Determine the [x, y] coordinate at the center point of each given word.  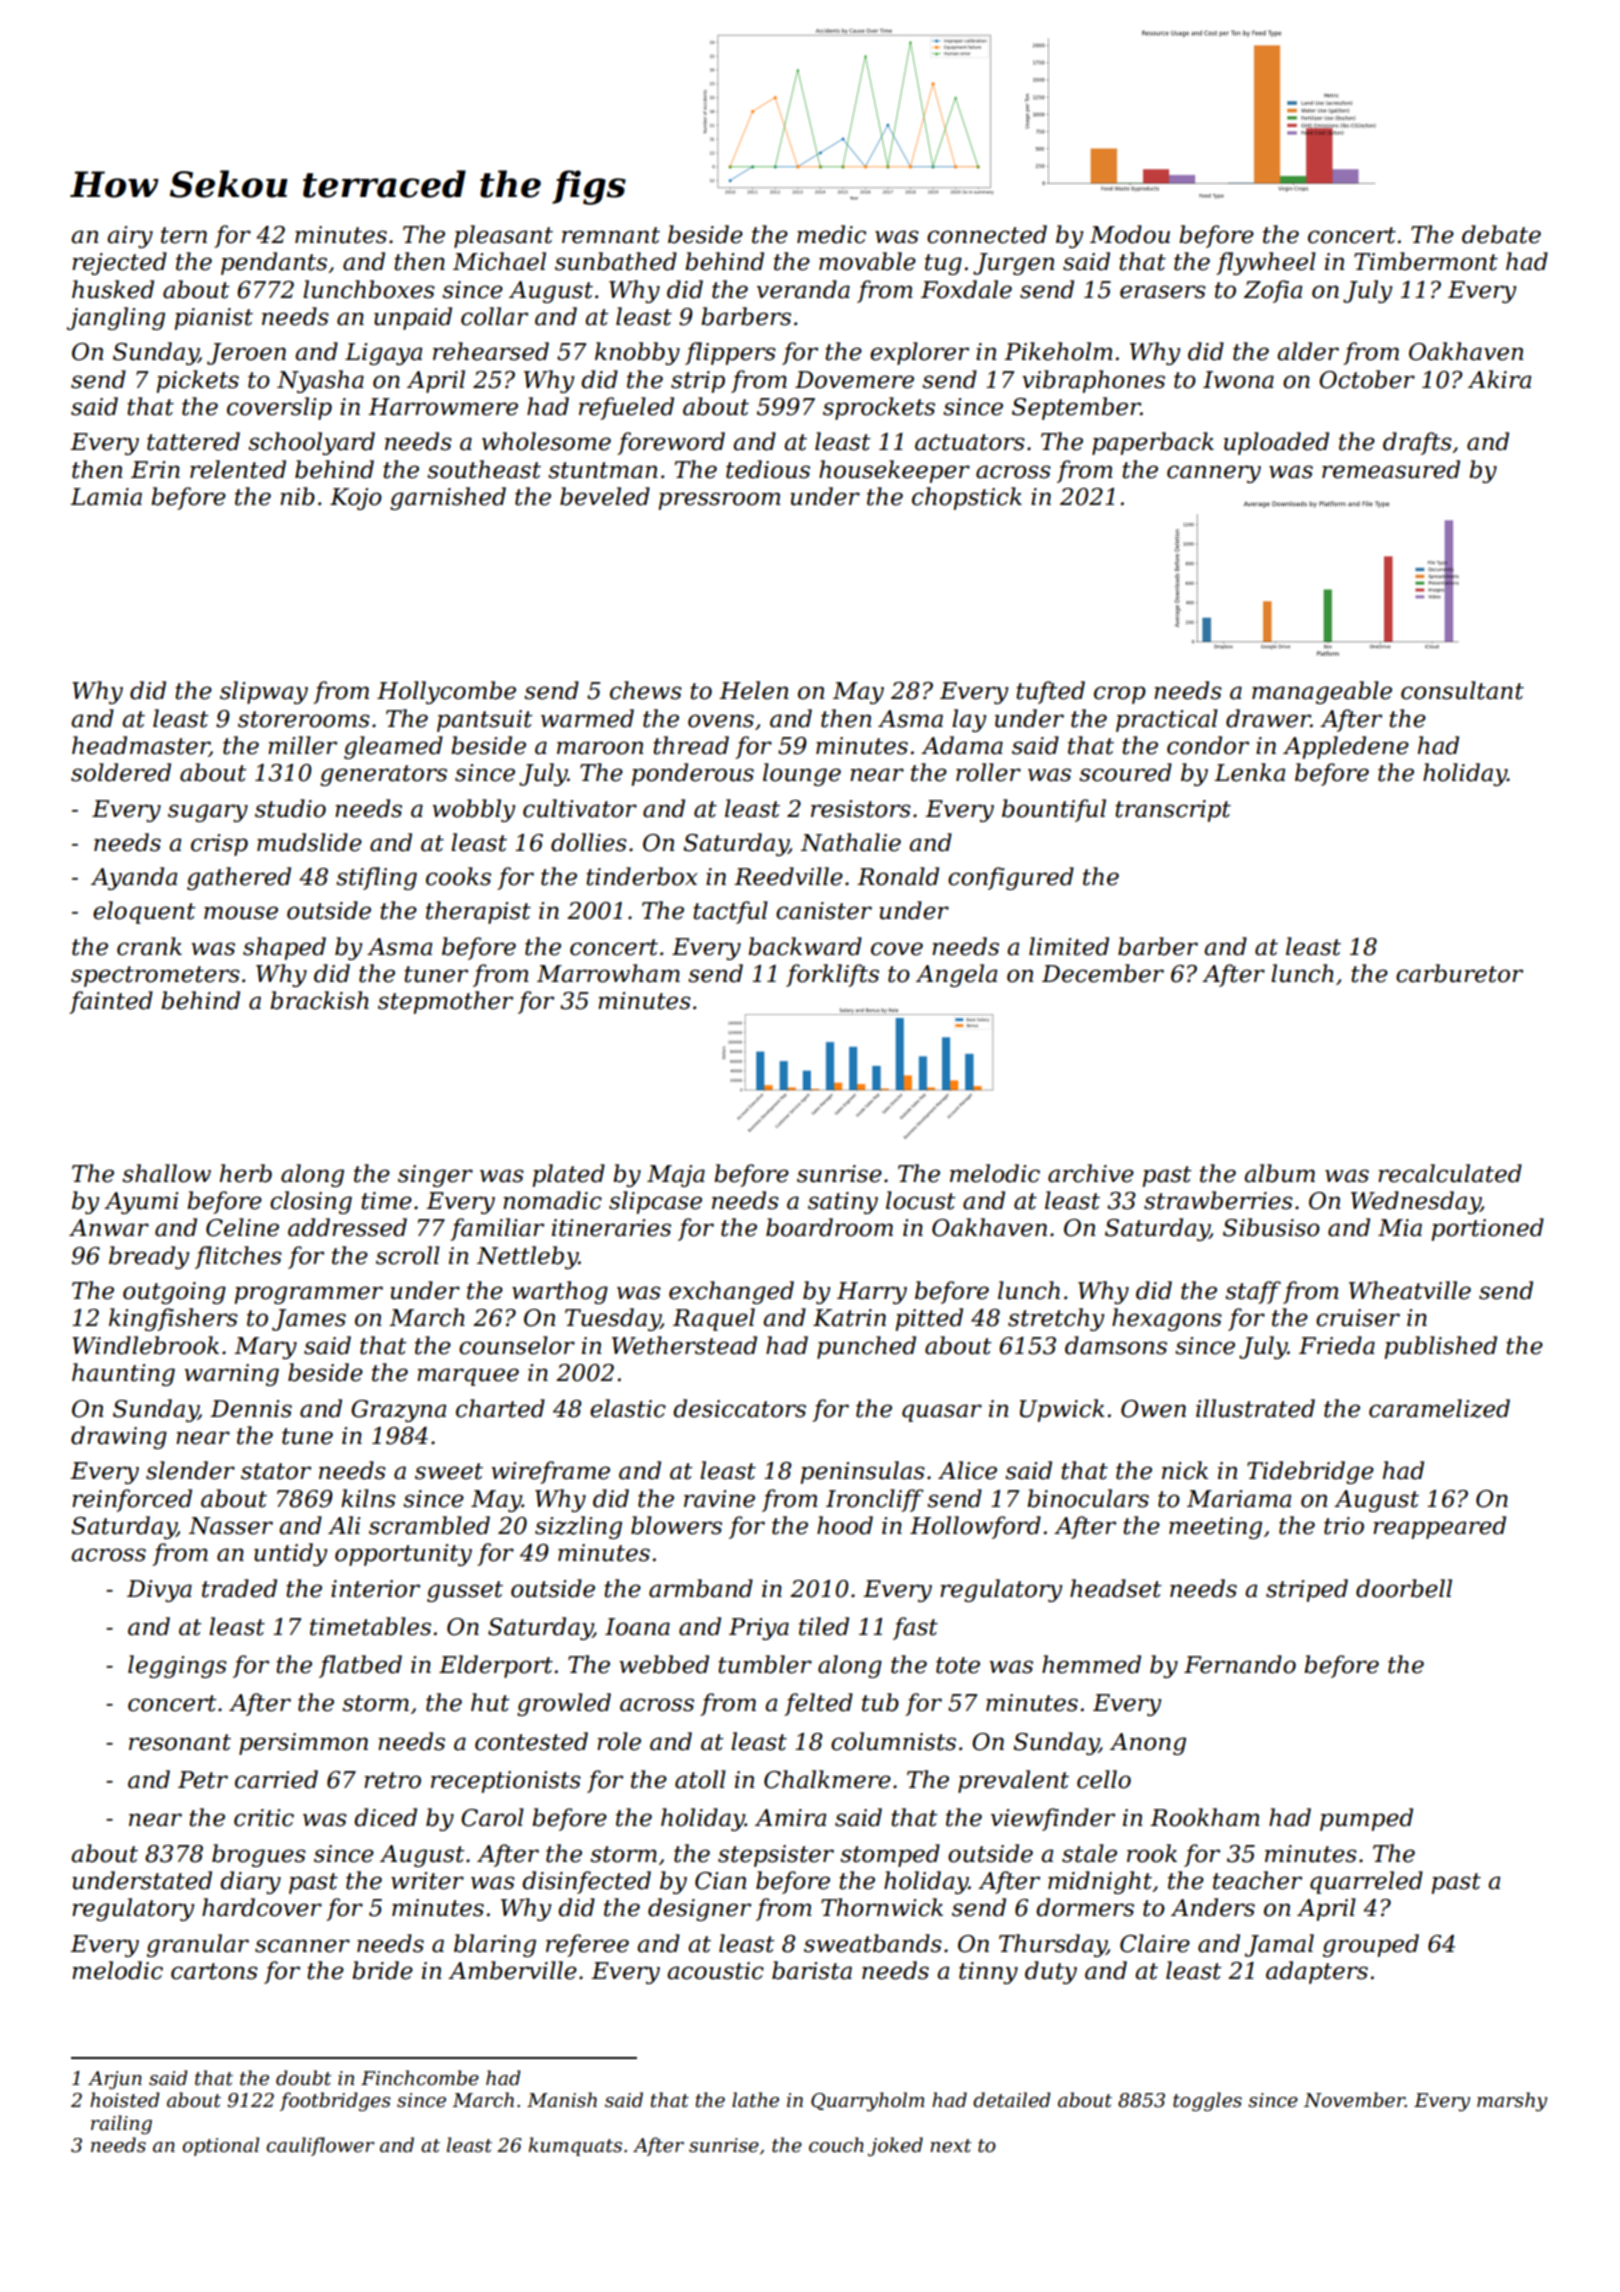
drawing [119, 1437]
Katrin [849, 1318]
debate [1501, 234]
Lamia [106, 497]
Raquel [714, 1319]
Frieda [1337, 1345]
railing [121, 2124]
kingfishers [173, 1319]
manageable [1322, 692]
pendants [274, 263]
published [1440, 1347]
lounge [802, 774]
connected [987, 234]
